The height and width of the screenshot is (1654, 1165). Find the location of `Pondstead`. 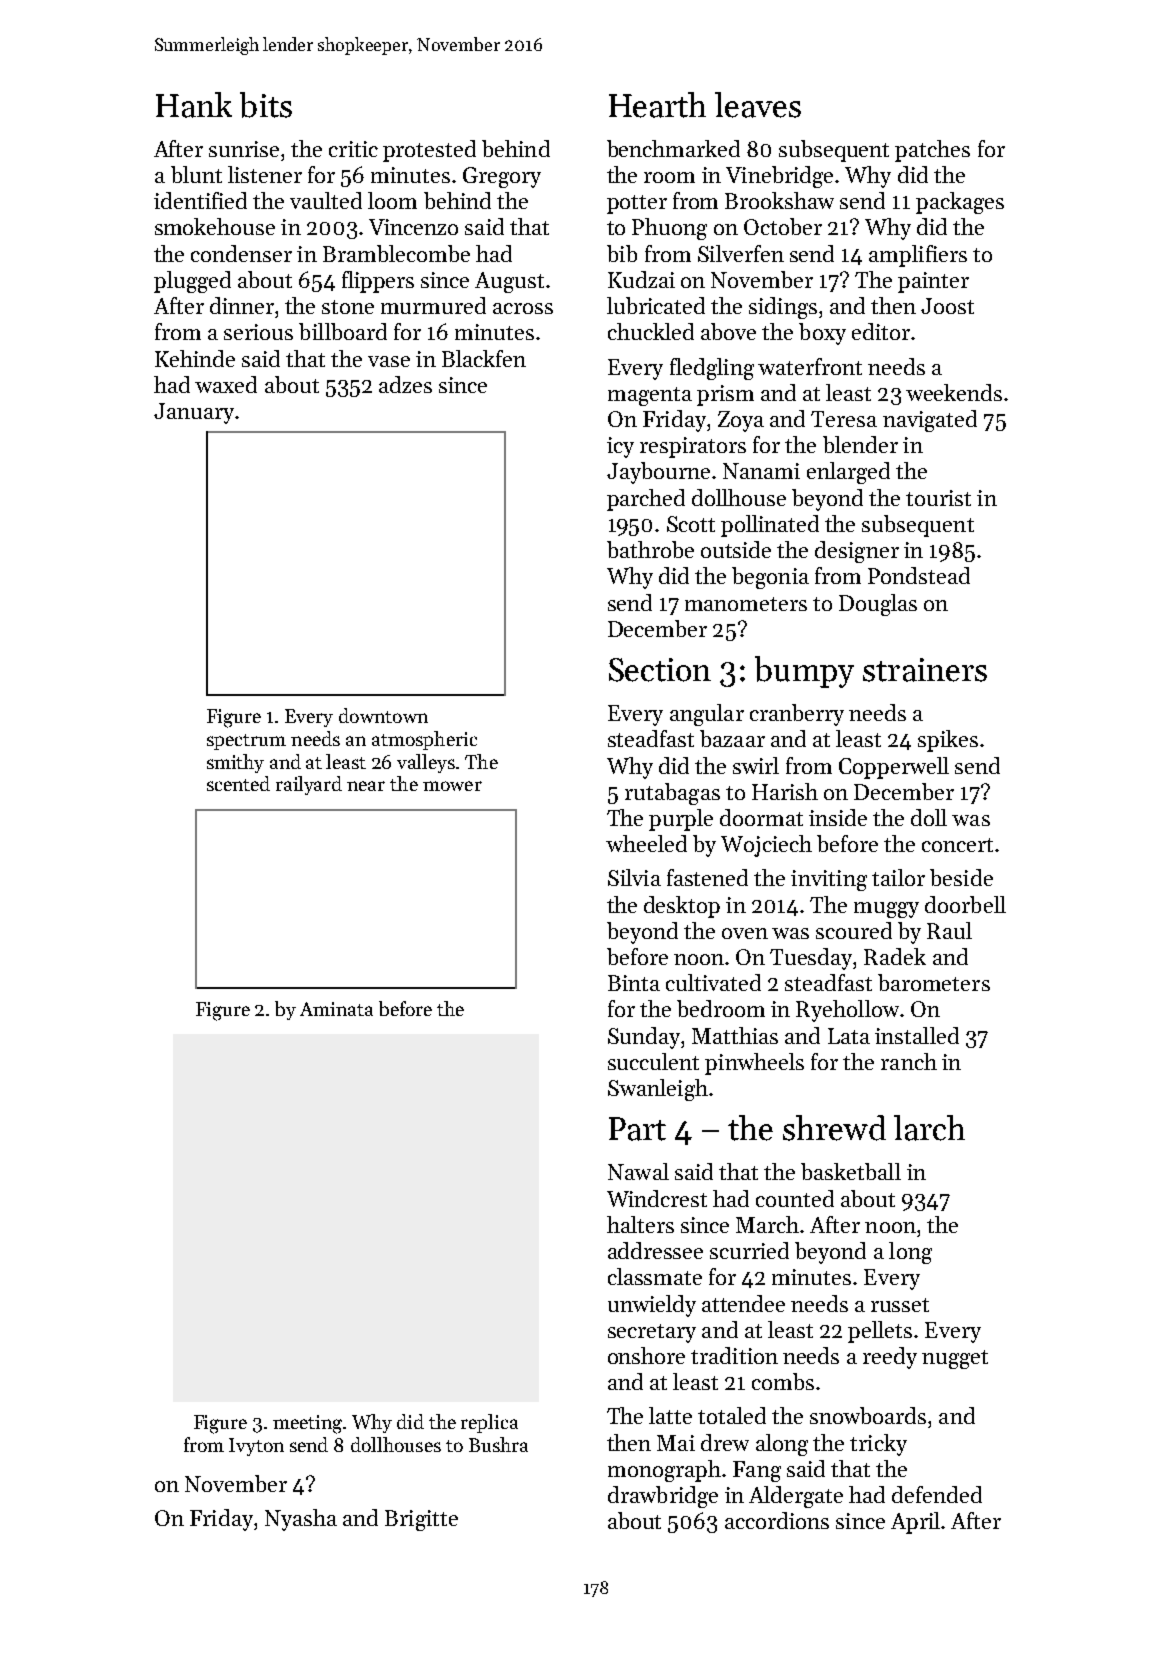

Pondstead is located at coordinates (919, 575).
